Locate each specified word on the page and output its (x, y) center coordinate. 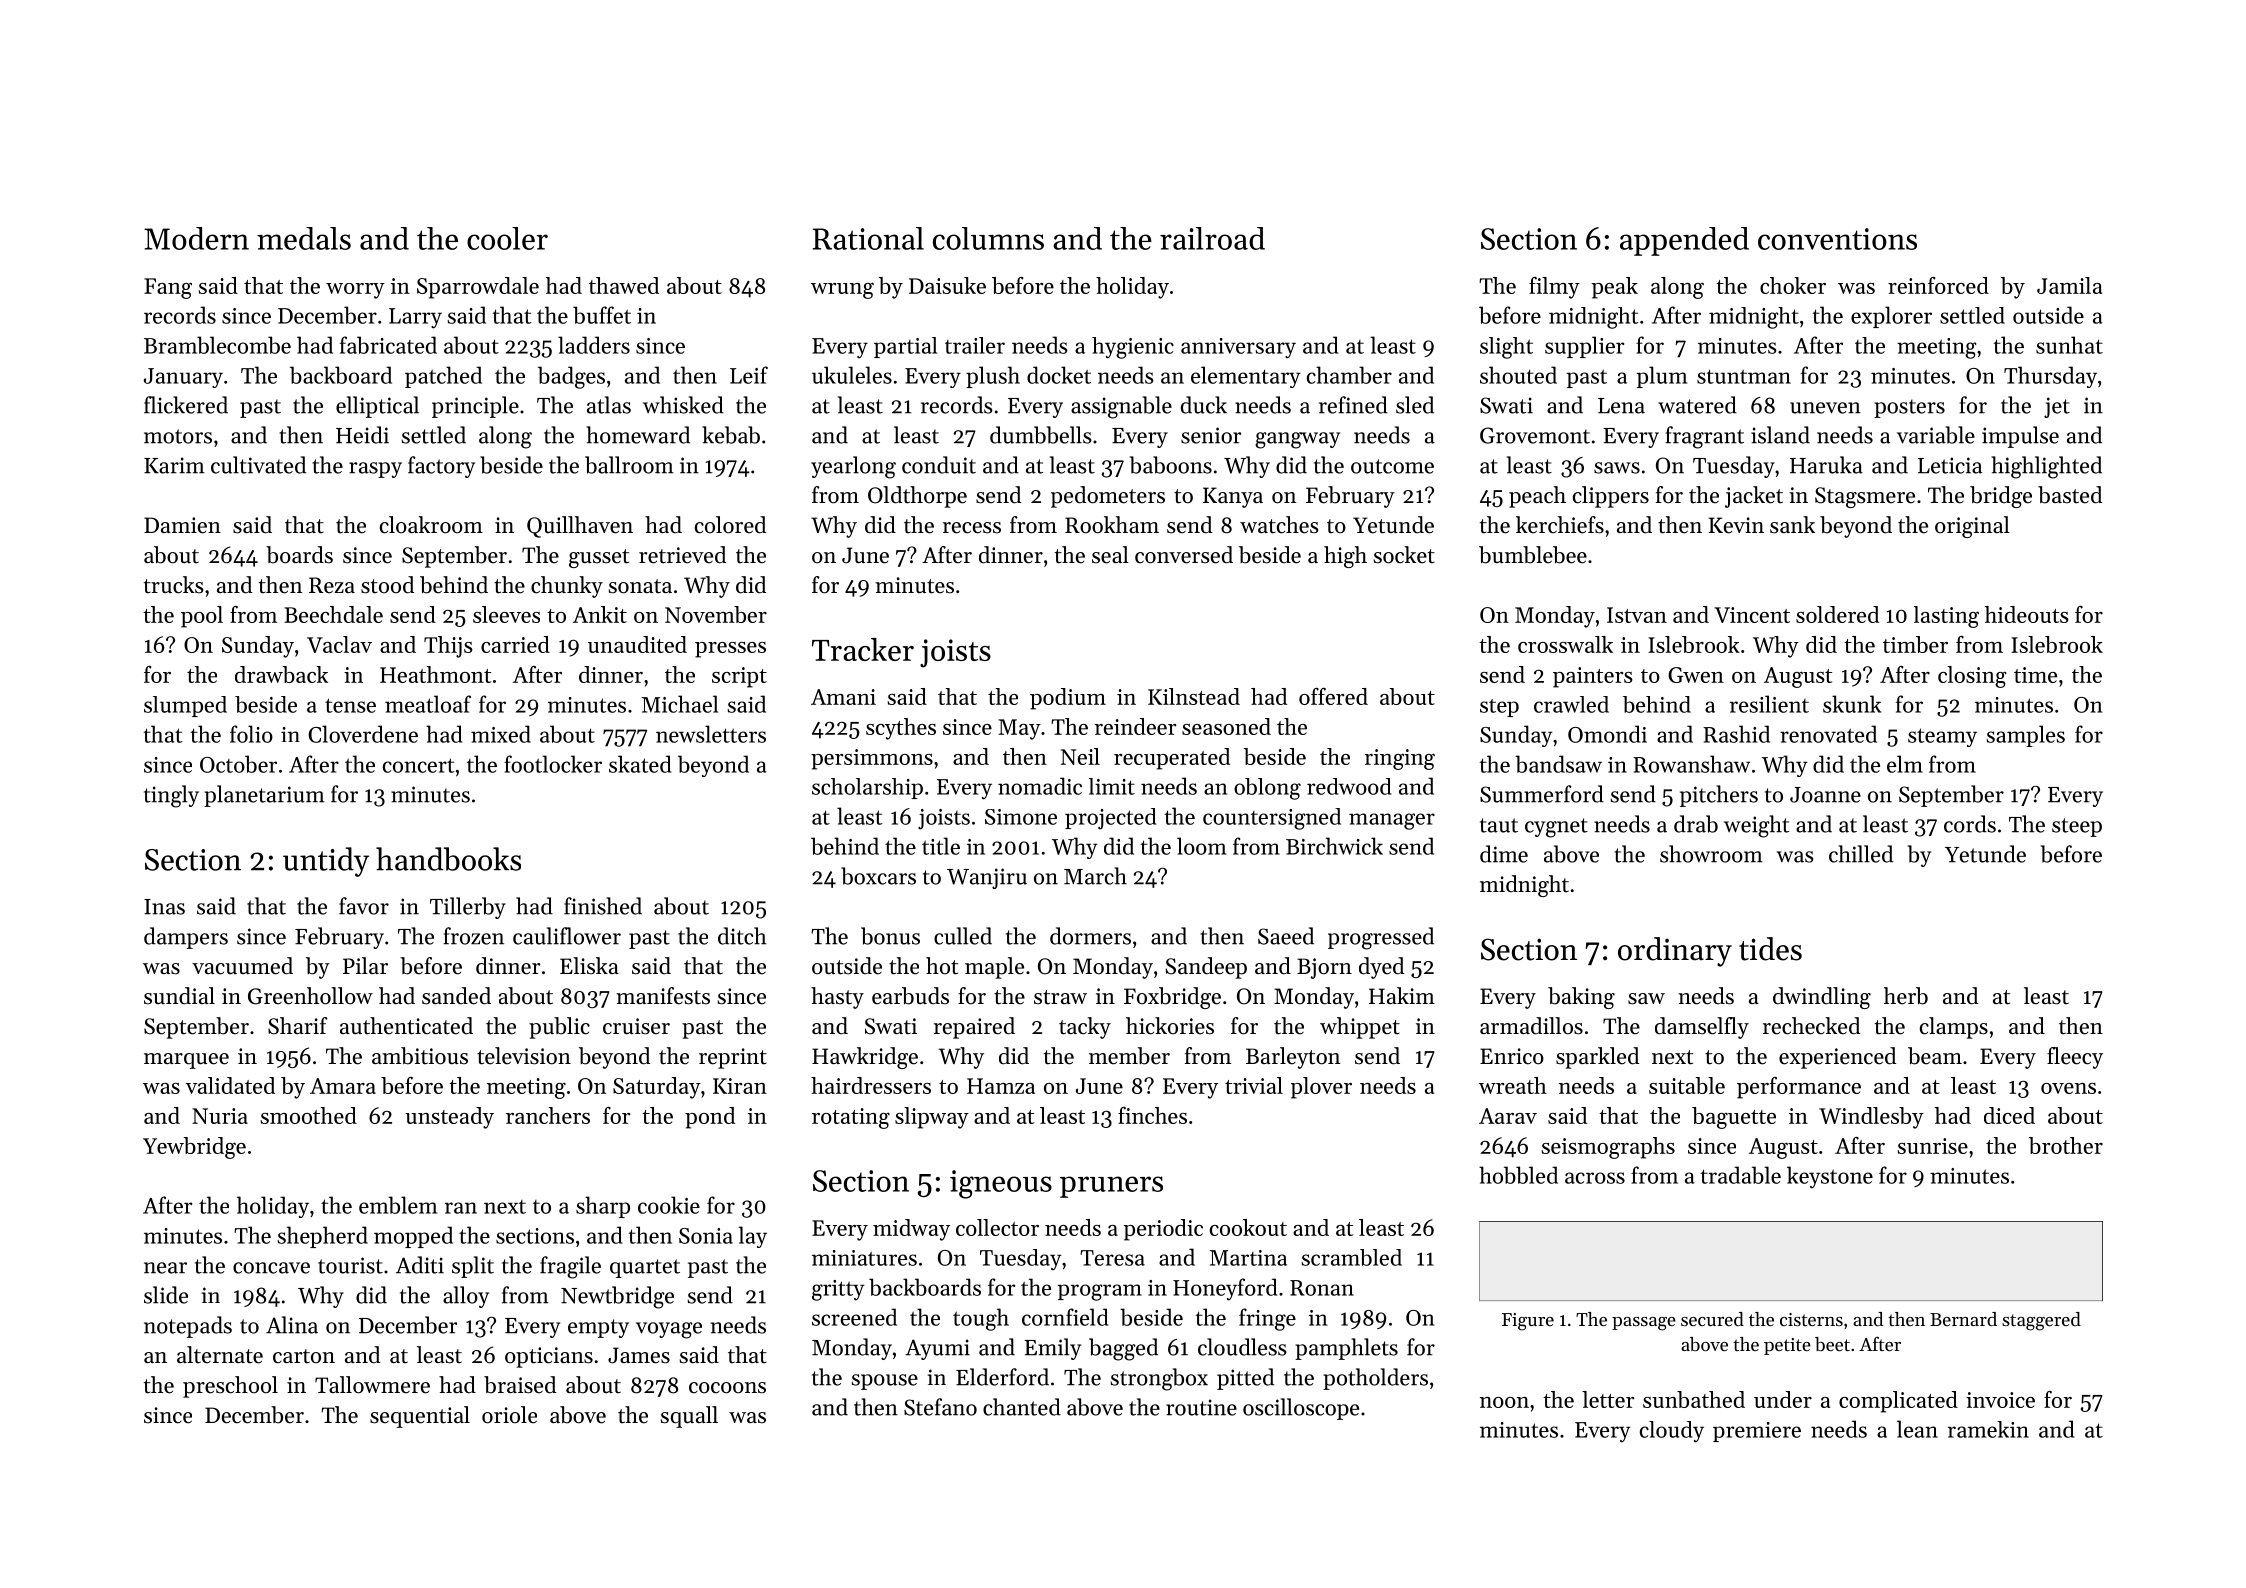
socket (1404, 555)
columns (988, 238)
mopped (413, 1237)
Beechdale (333, 614)
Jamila (2069, 285)
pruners (1111, 1187)
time (2035, 675)
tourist (350, 1265)
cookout (1248, 1227)
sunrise (1933, 1146)
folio (251, 734)
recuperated (1172, 759)
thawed (624, 285)
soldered (1837, 614)
